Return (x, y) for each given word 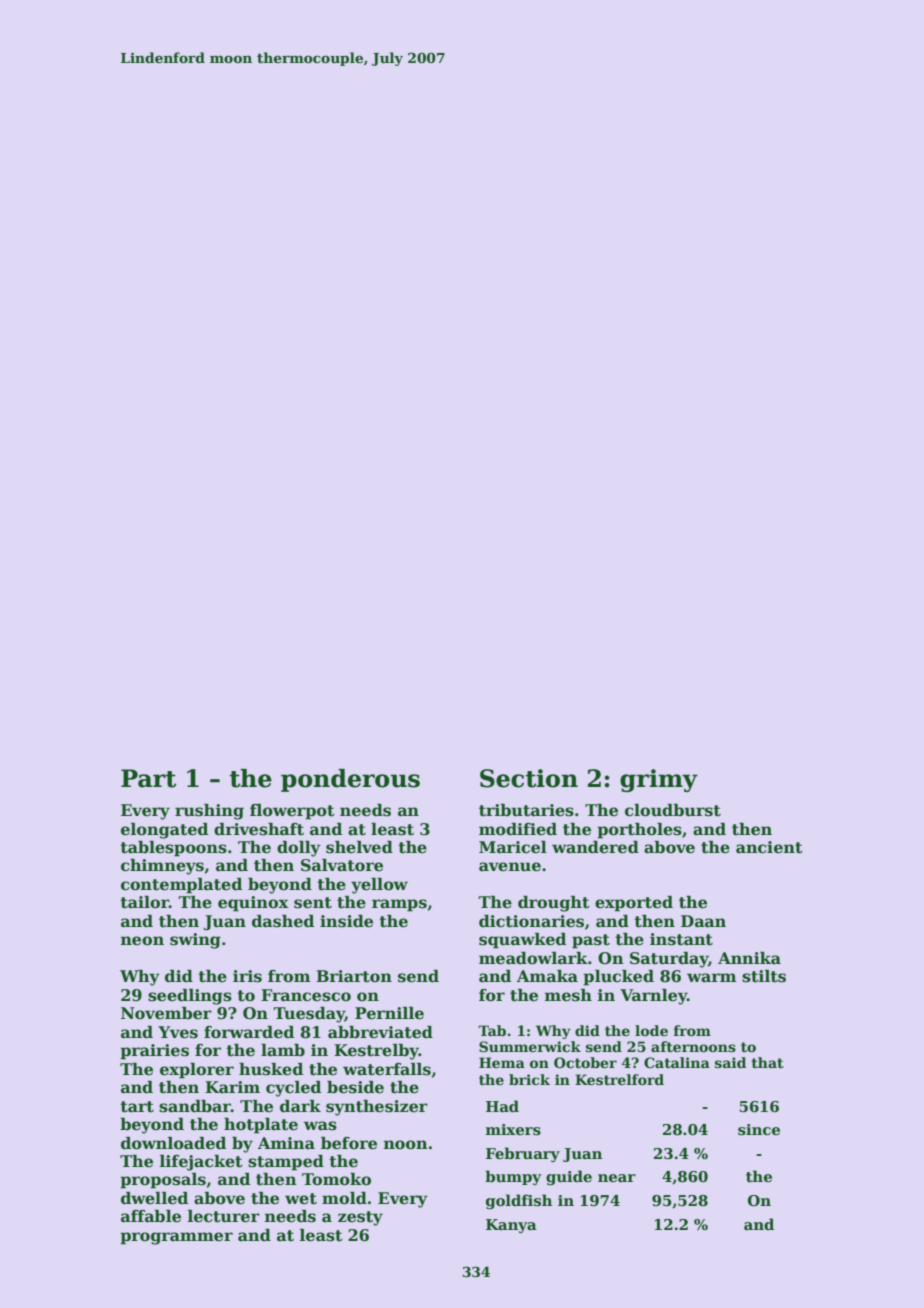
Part (148, 778)
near (617, 1178)
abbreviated (380, 1032)
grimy (659, 780)
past (591, 941)
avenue (510, 867)
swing (195, 941)
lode (651, 1030)
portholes (639, 831)
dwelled (154, 1198)
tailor (144, 902)
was (320, 1126)
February (523, 1154)
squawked (522, 941)
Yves (178, 1032)
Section (529, 778)
